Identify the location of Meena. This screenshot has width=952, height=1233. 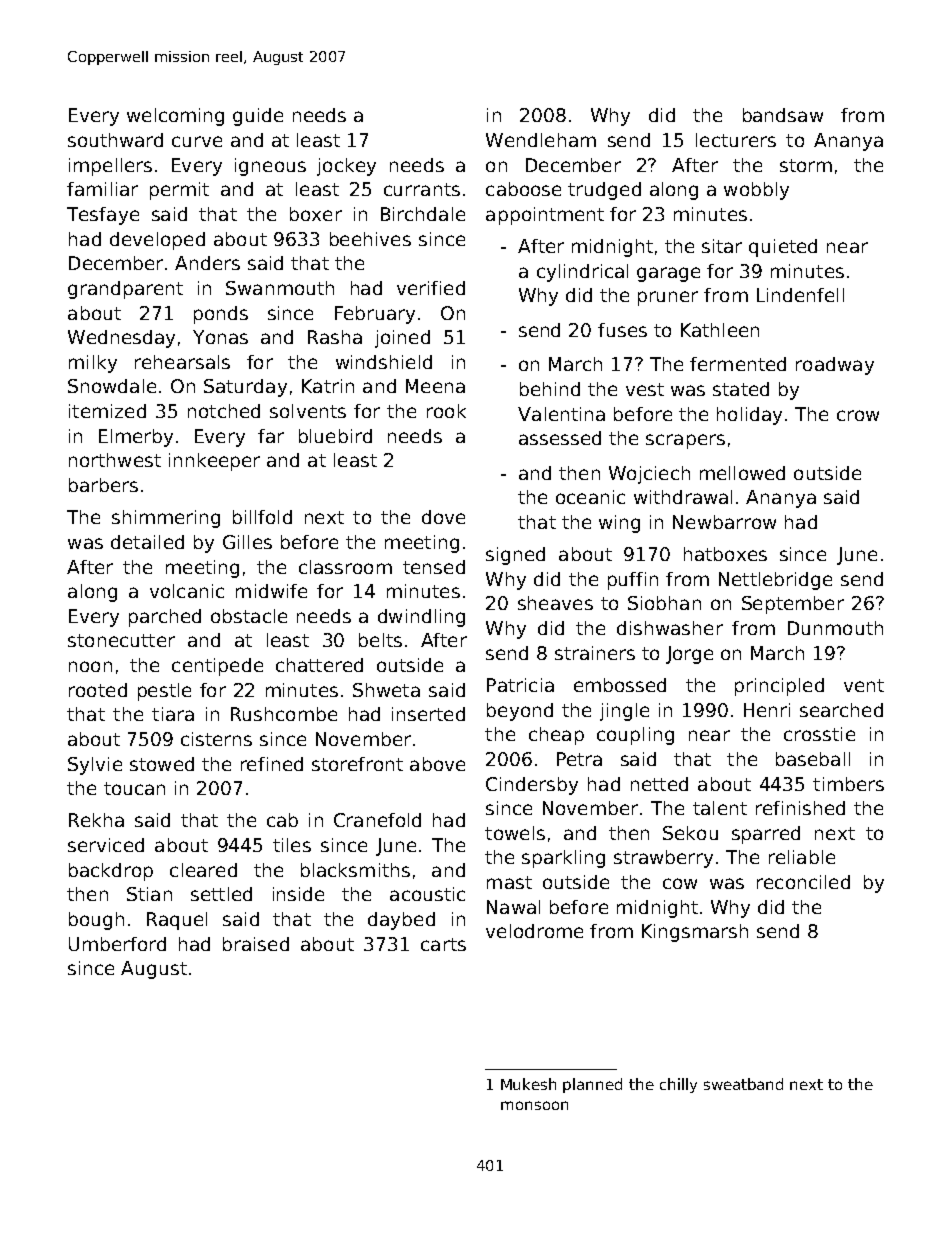
(435, 386).
